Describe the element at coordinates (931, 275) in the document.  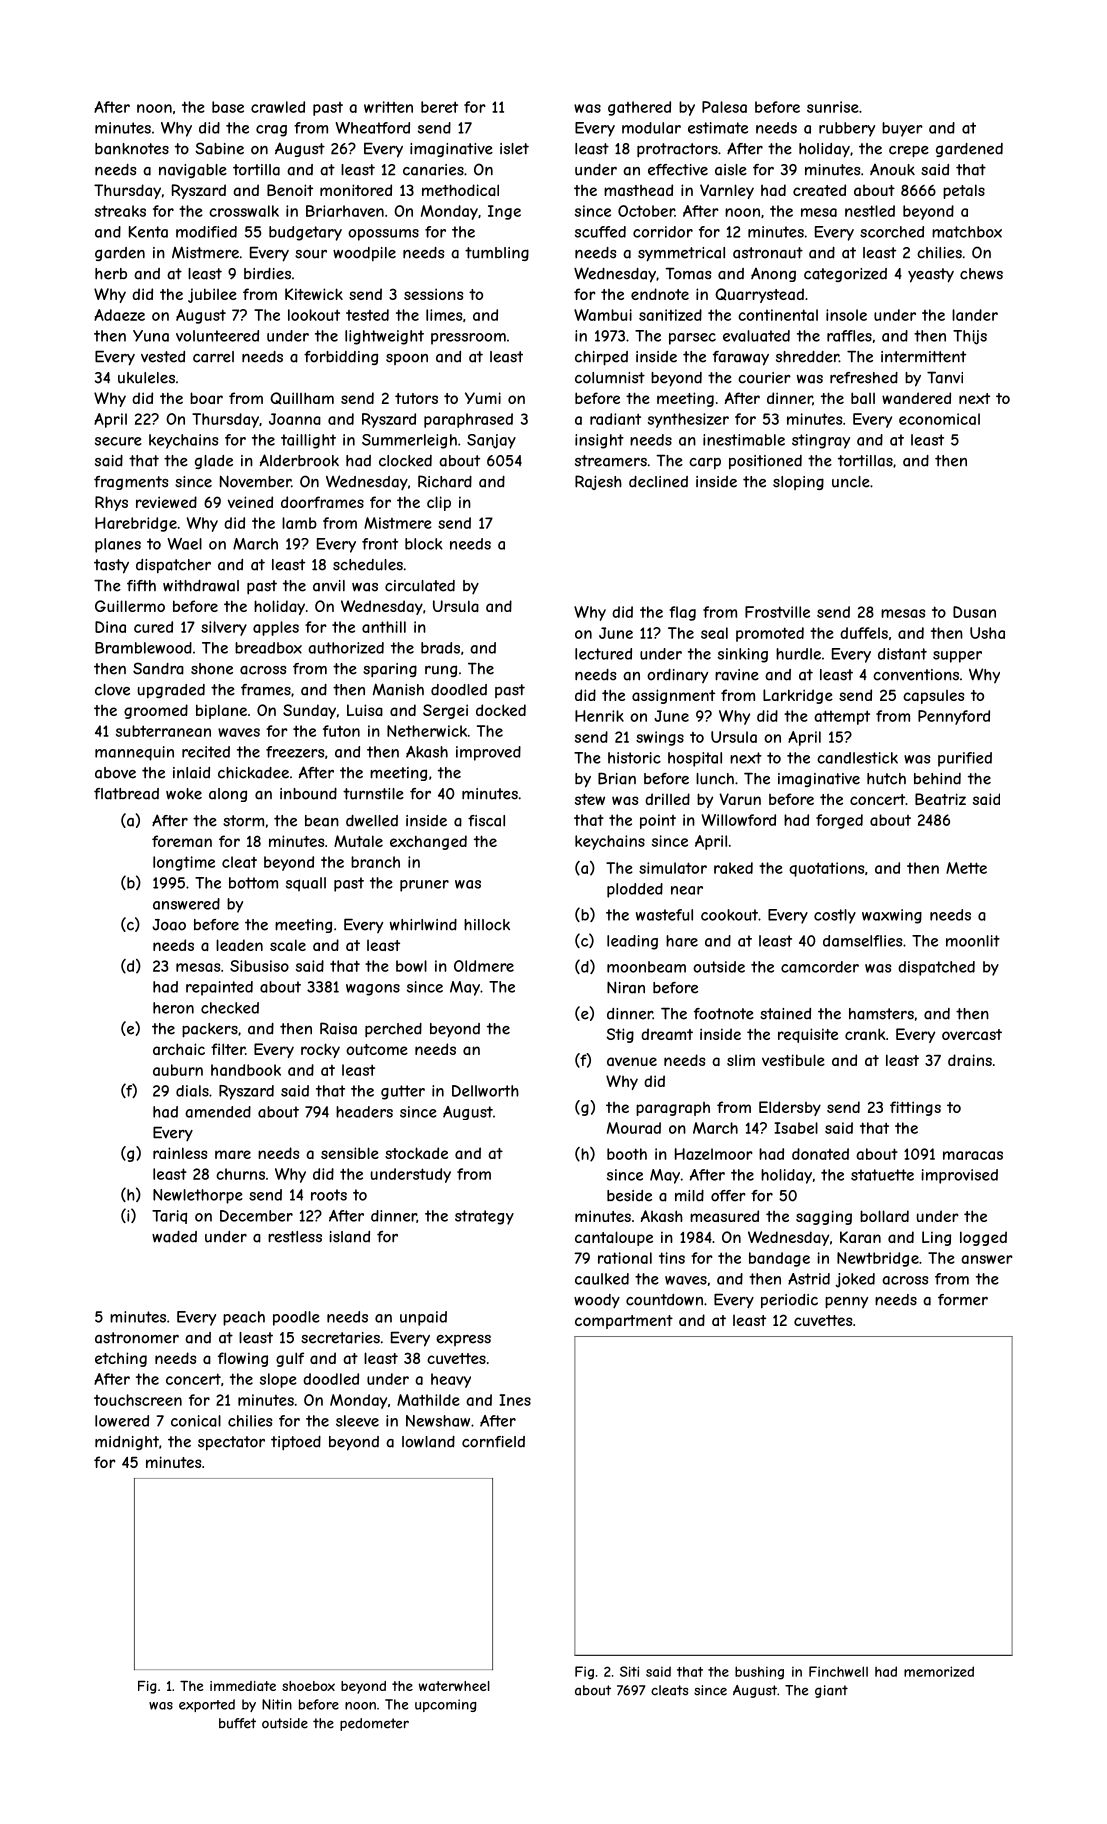
I see `yeasty` at that location.
